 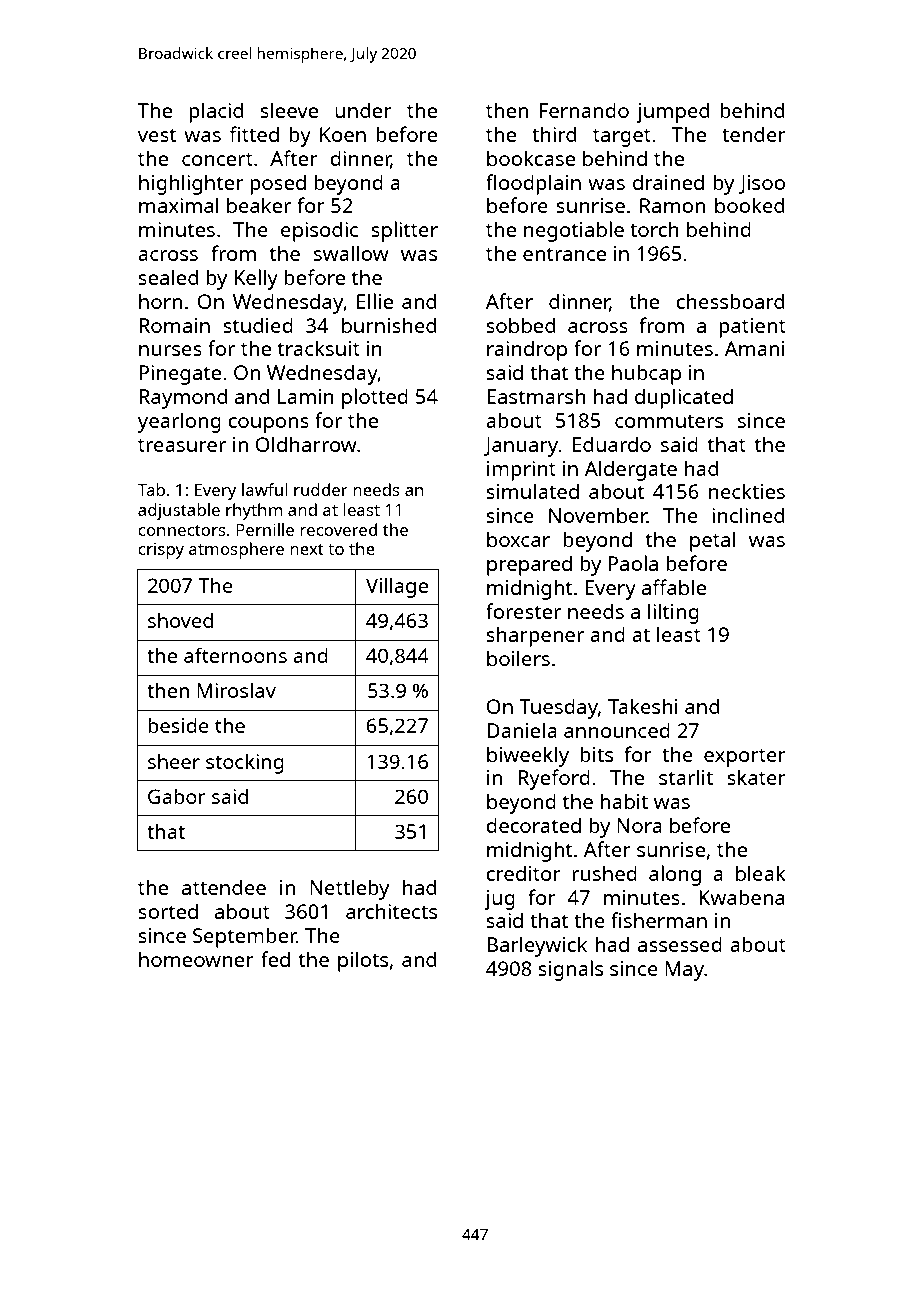 I want to click on Fernando, so click(x=584, y=110).
